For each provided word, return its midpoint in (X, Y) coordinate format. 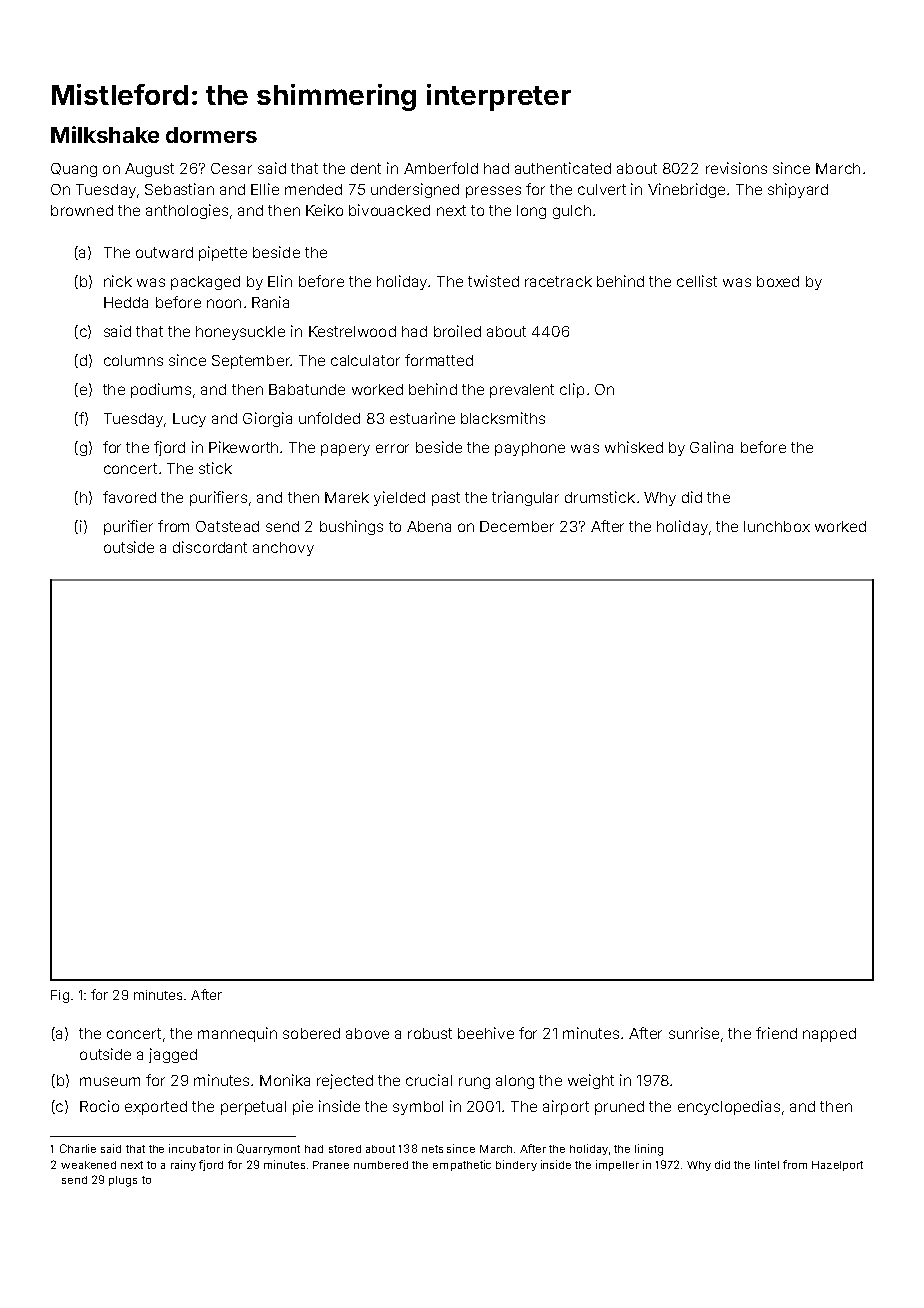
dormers (211, 135)
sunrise (694, 1033)
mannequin (237, 1034)
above (367, 1033)
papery (345, 450)
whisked (634, 447)
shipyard (798, 190)
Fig (60, 996)
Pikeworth (243, 447)
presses (493, 192)
